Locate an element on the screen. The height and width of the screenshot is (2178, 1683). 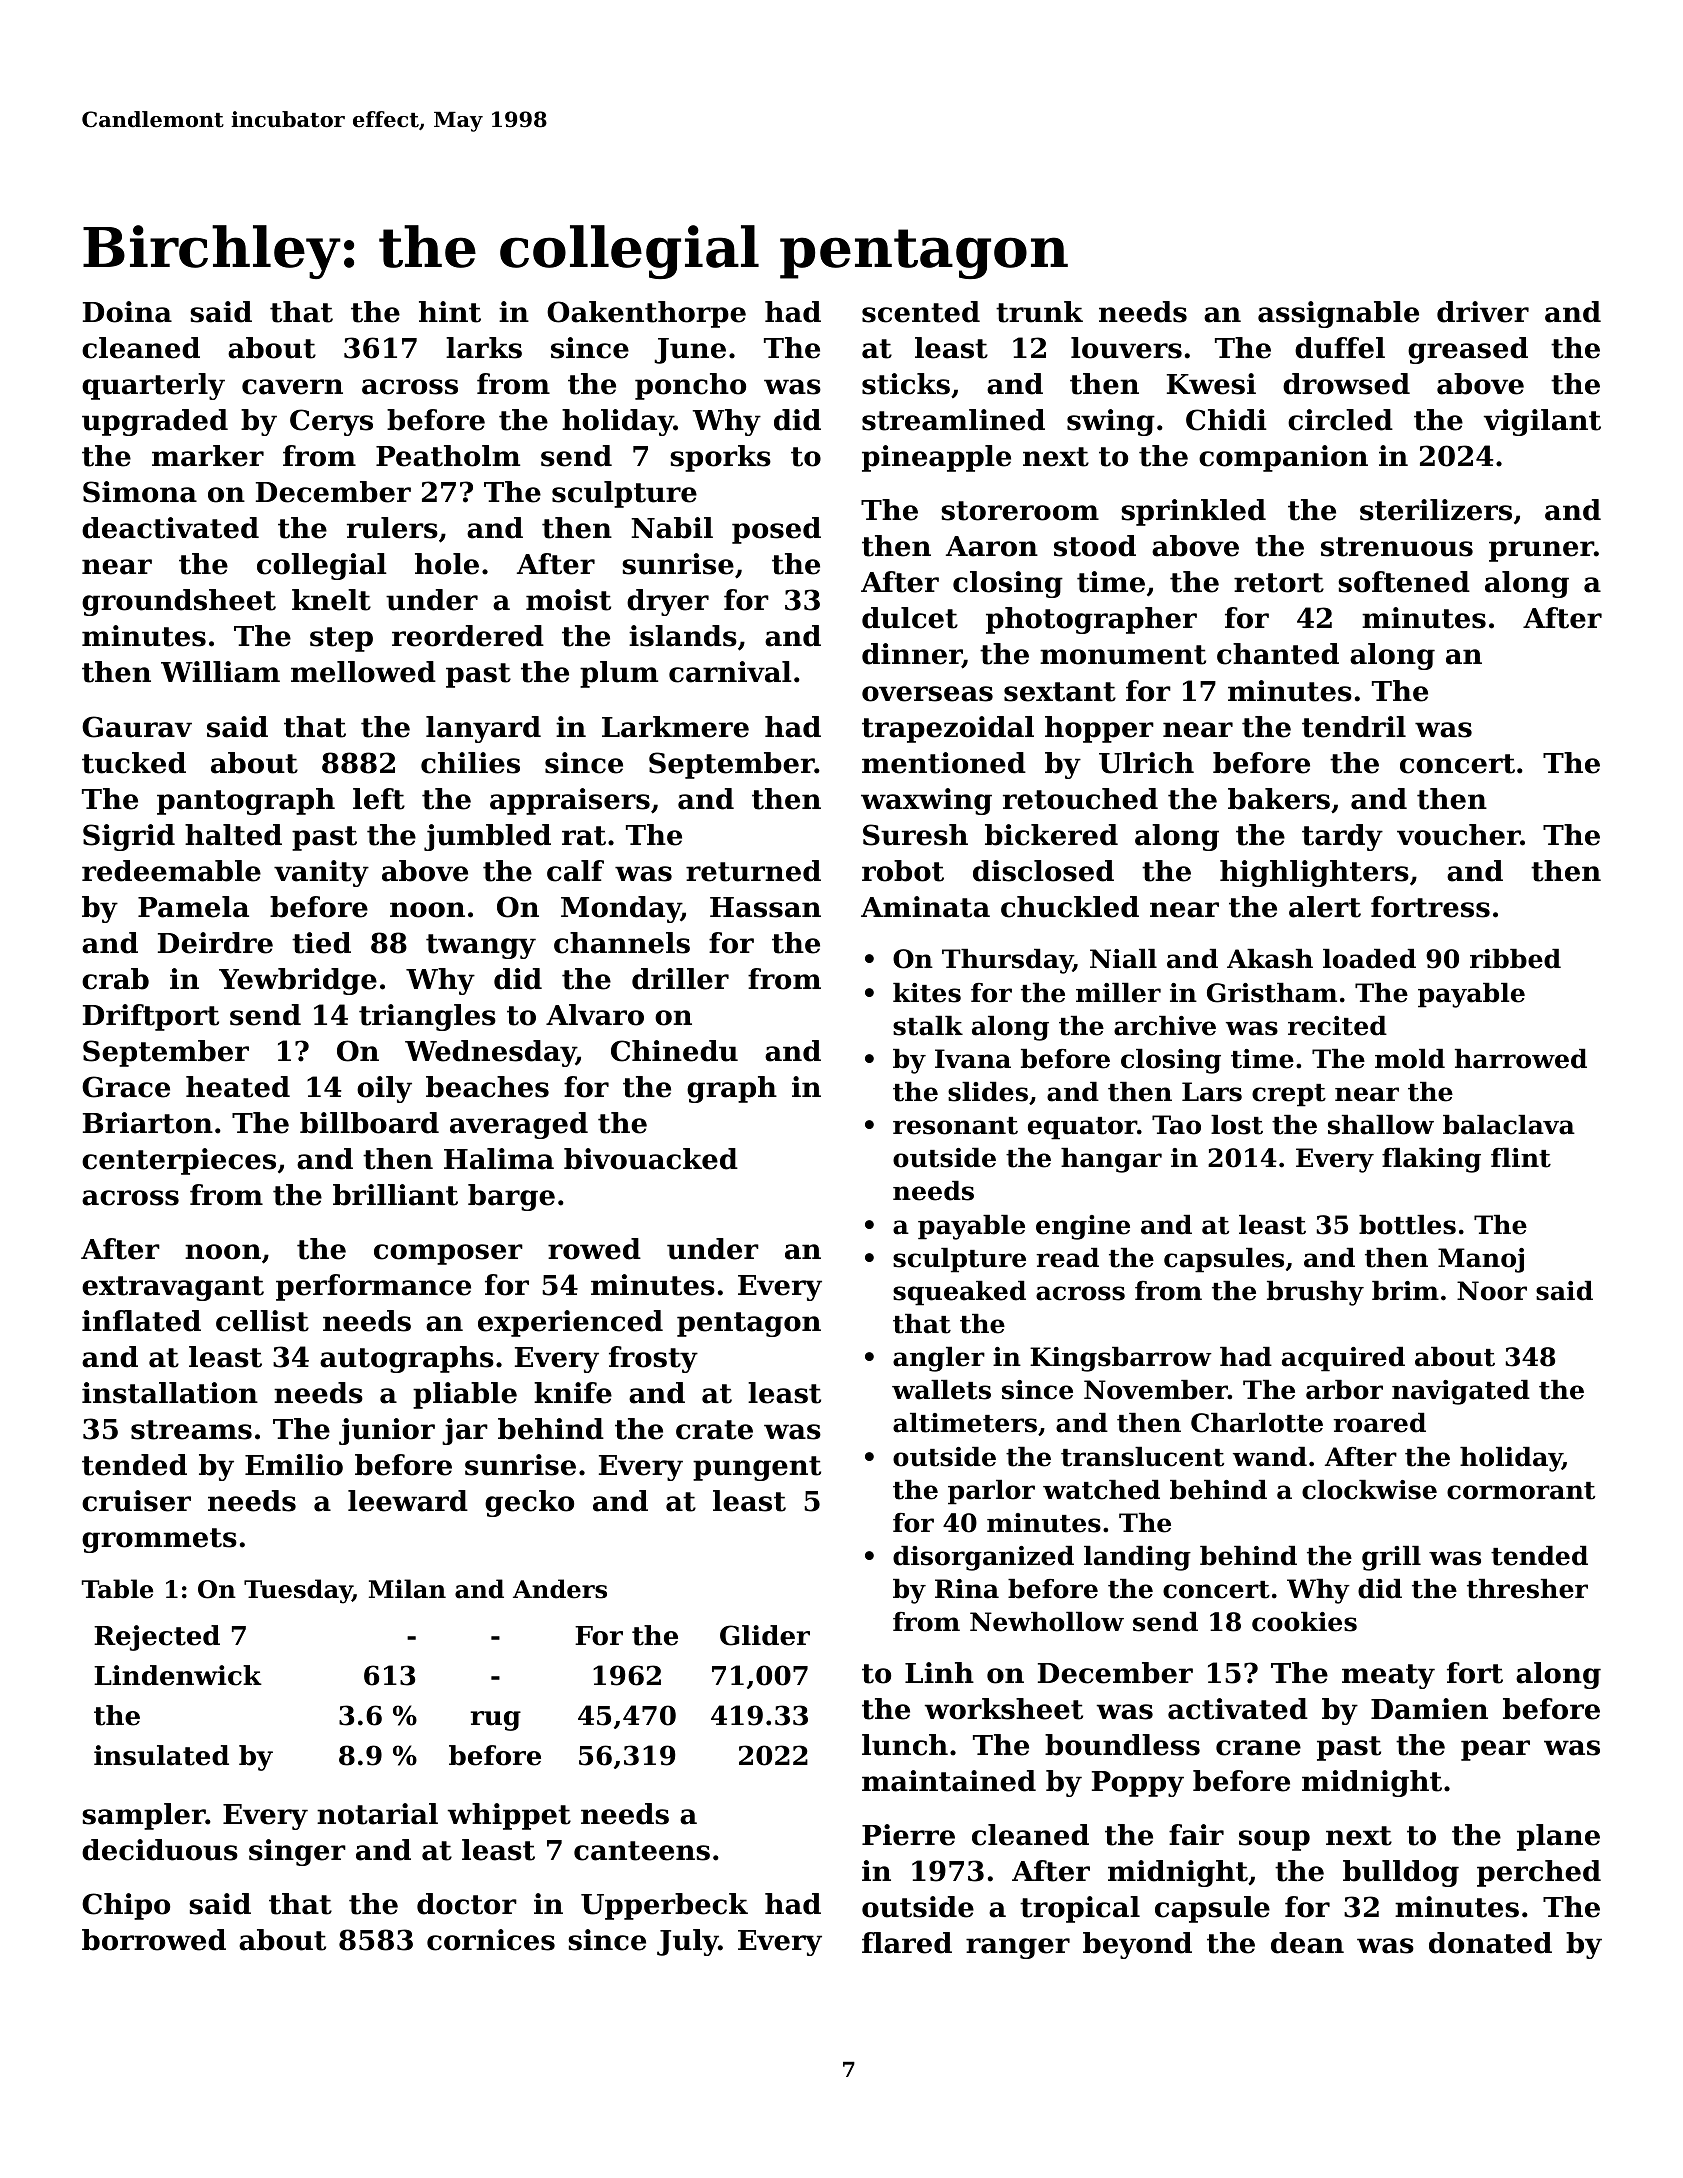
performance is located at coordinates (373, 1287).
